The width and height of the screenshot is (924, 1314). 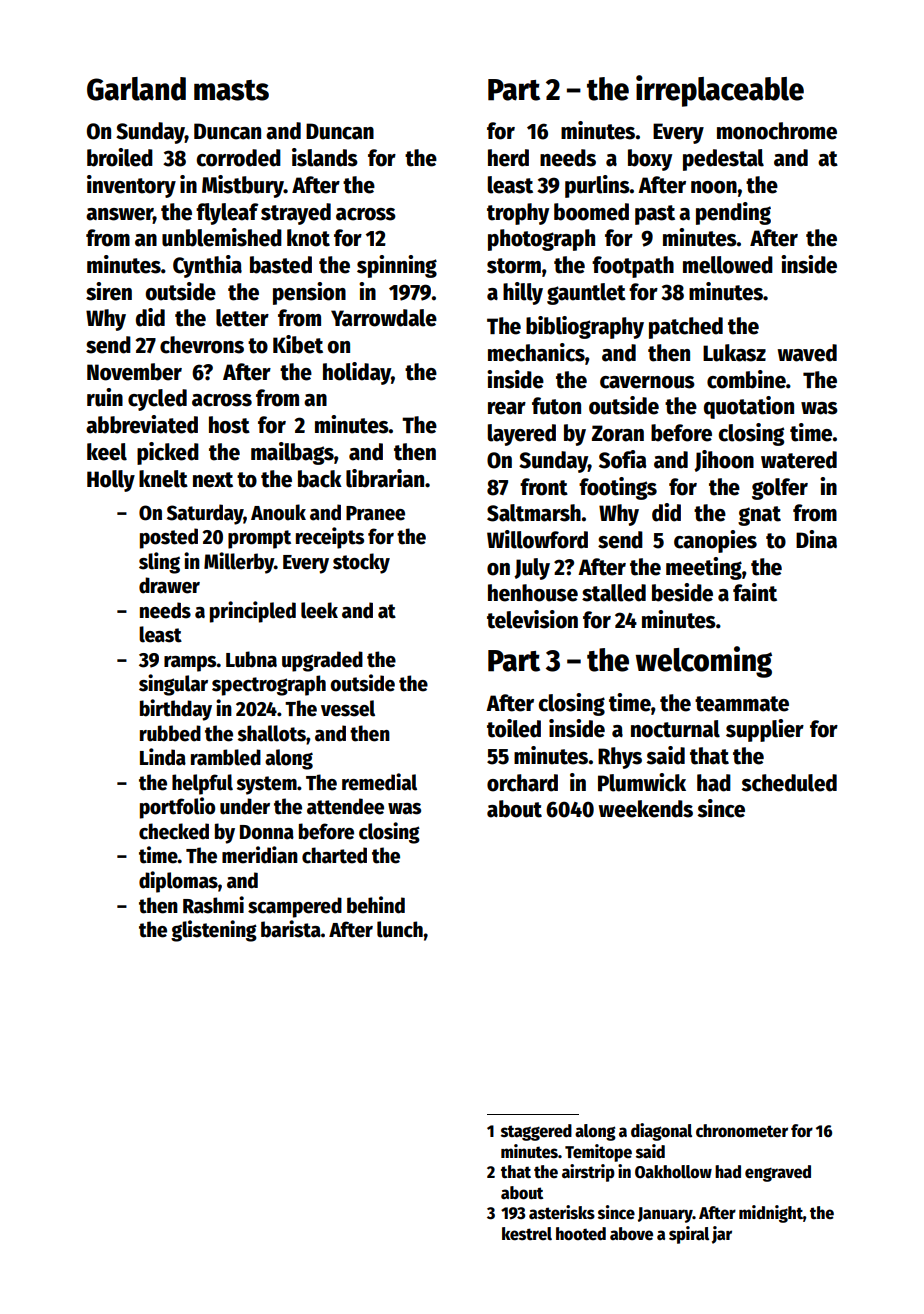 I want to click on waved, so click(x=807, y=353).
